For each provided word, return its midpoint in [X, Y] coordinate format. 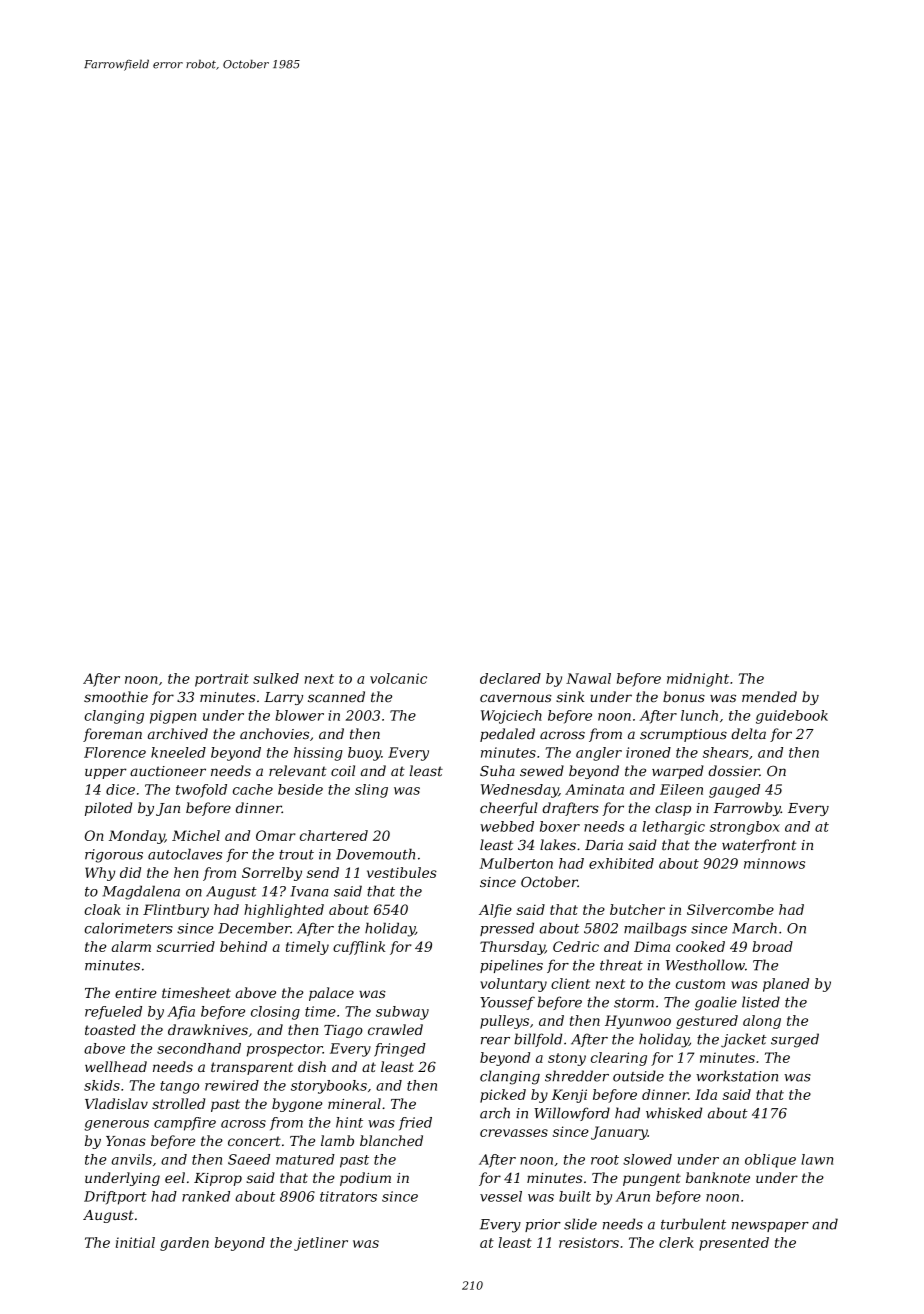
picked [503, 1096]
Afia [181, 1013]
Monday [137, 837]
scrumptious [683, 735]
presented [734, 1244]
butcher [637, 909]
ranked [206, 1196]
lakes [558, 844]
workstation [737, 1076]
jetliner [321, 1244]
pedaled [507, 735]
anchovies [274, 733]
